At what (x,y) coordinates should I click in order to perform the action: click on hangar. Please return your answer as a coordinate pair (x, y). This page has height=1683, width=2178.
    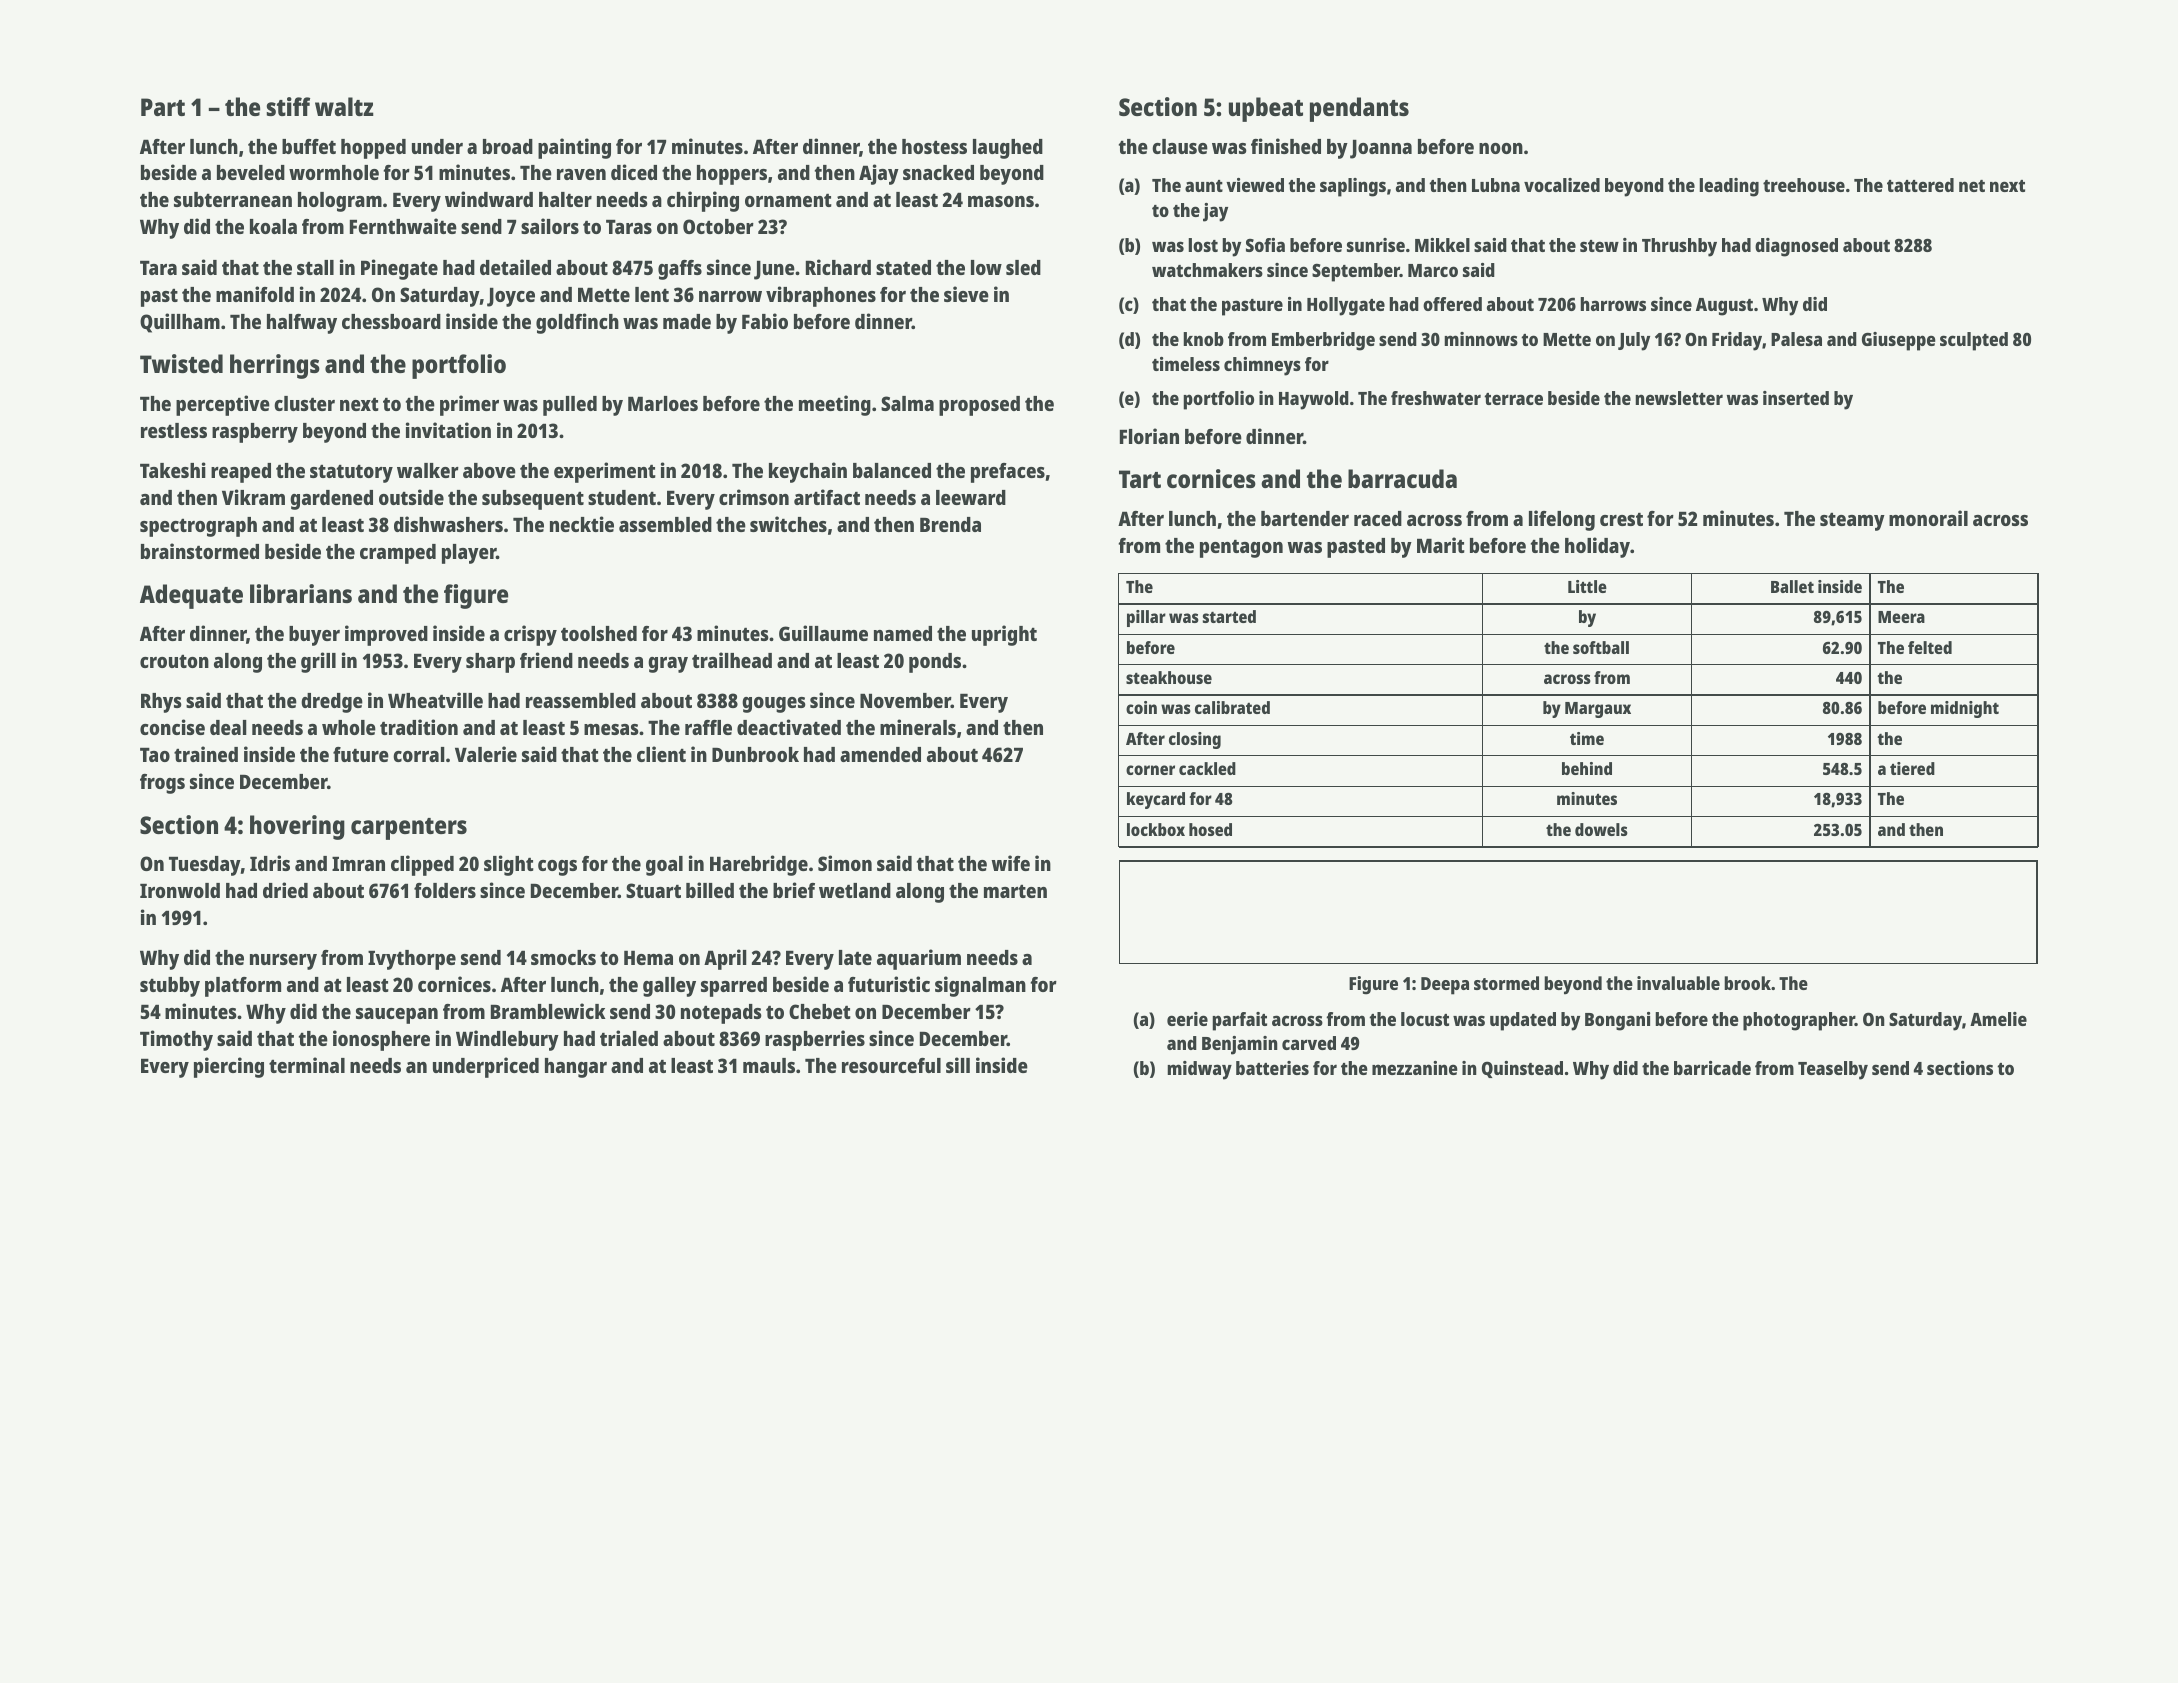
    Looking at the image, I should click on (576, 1068).
